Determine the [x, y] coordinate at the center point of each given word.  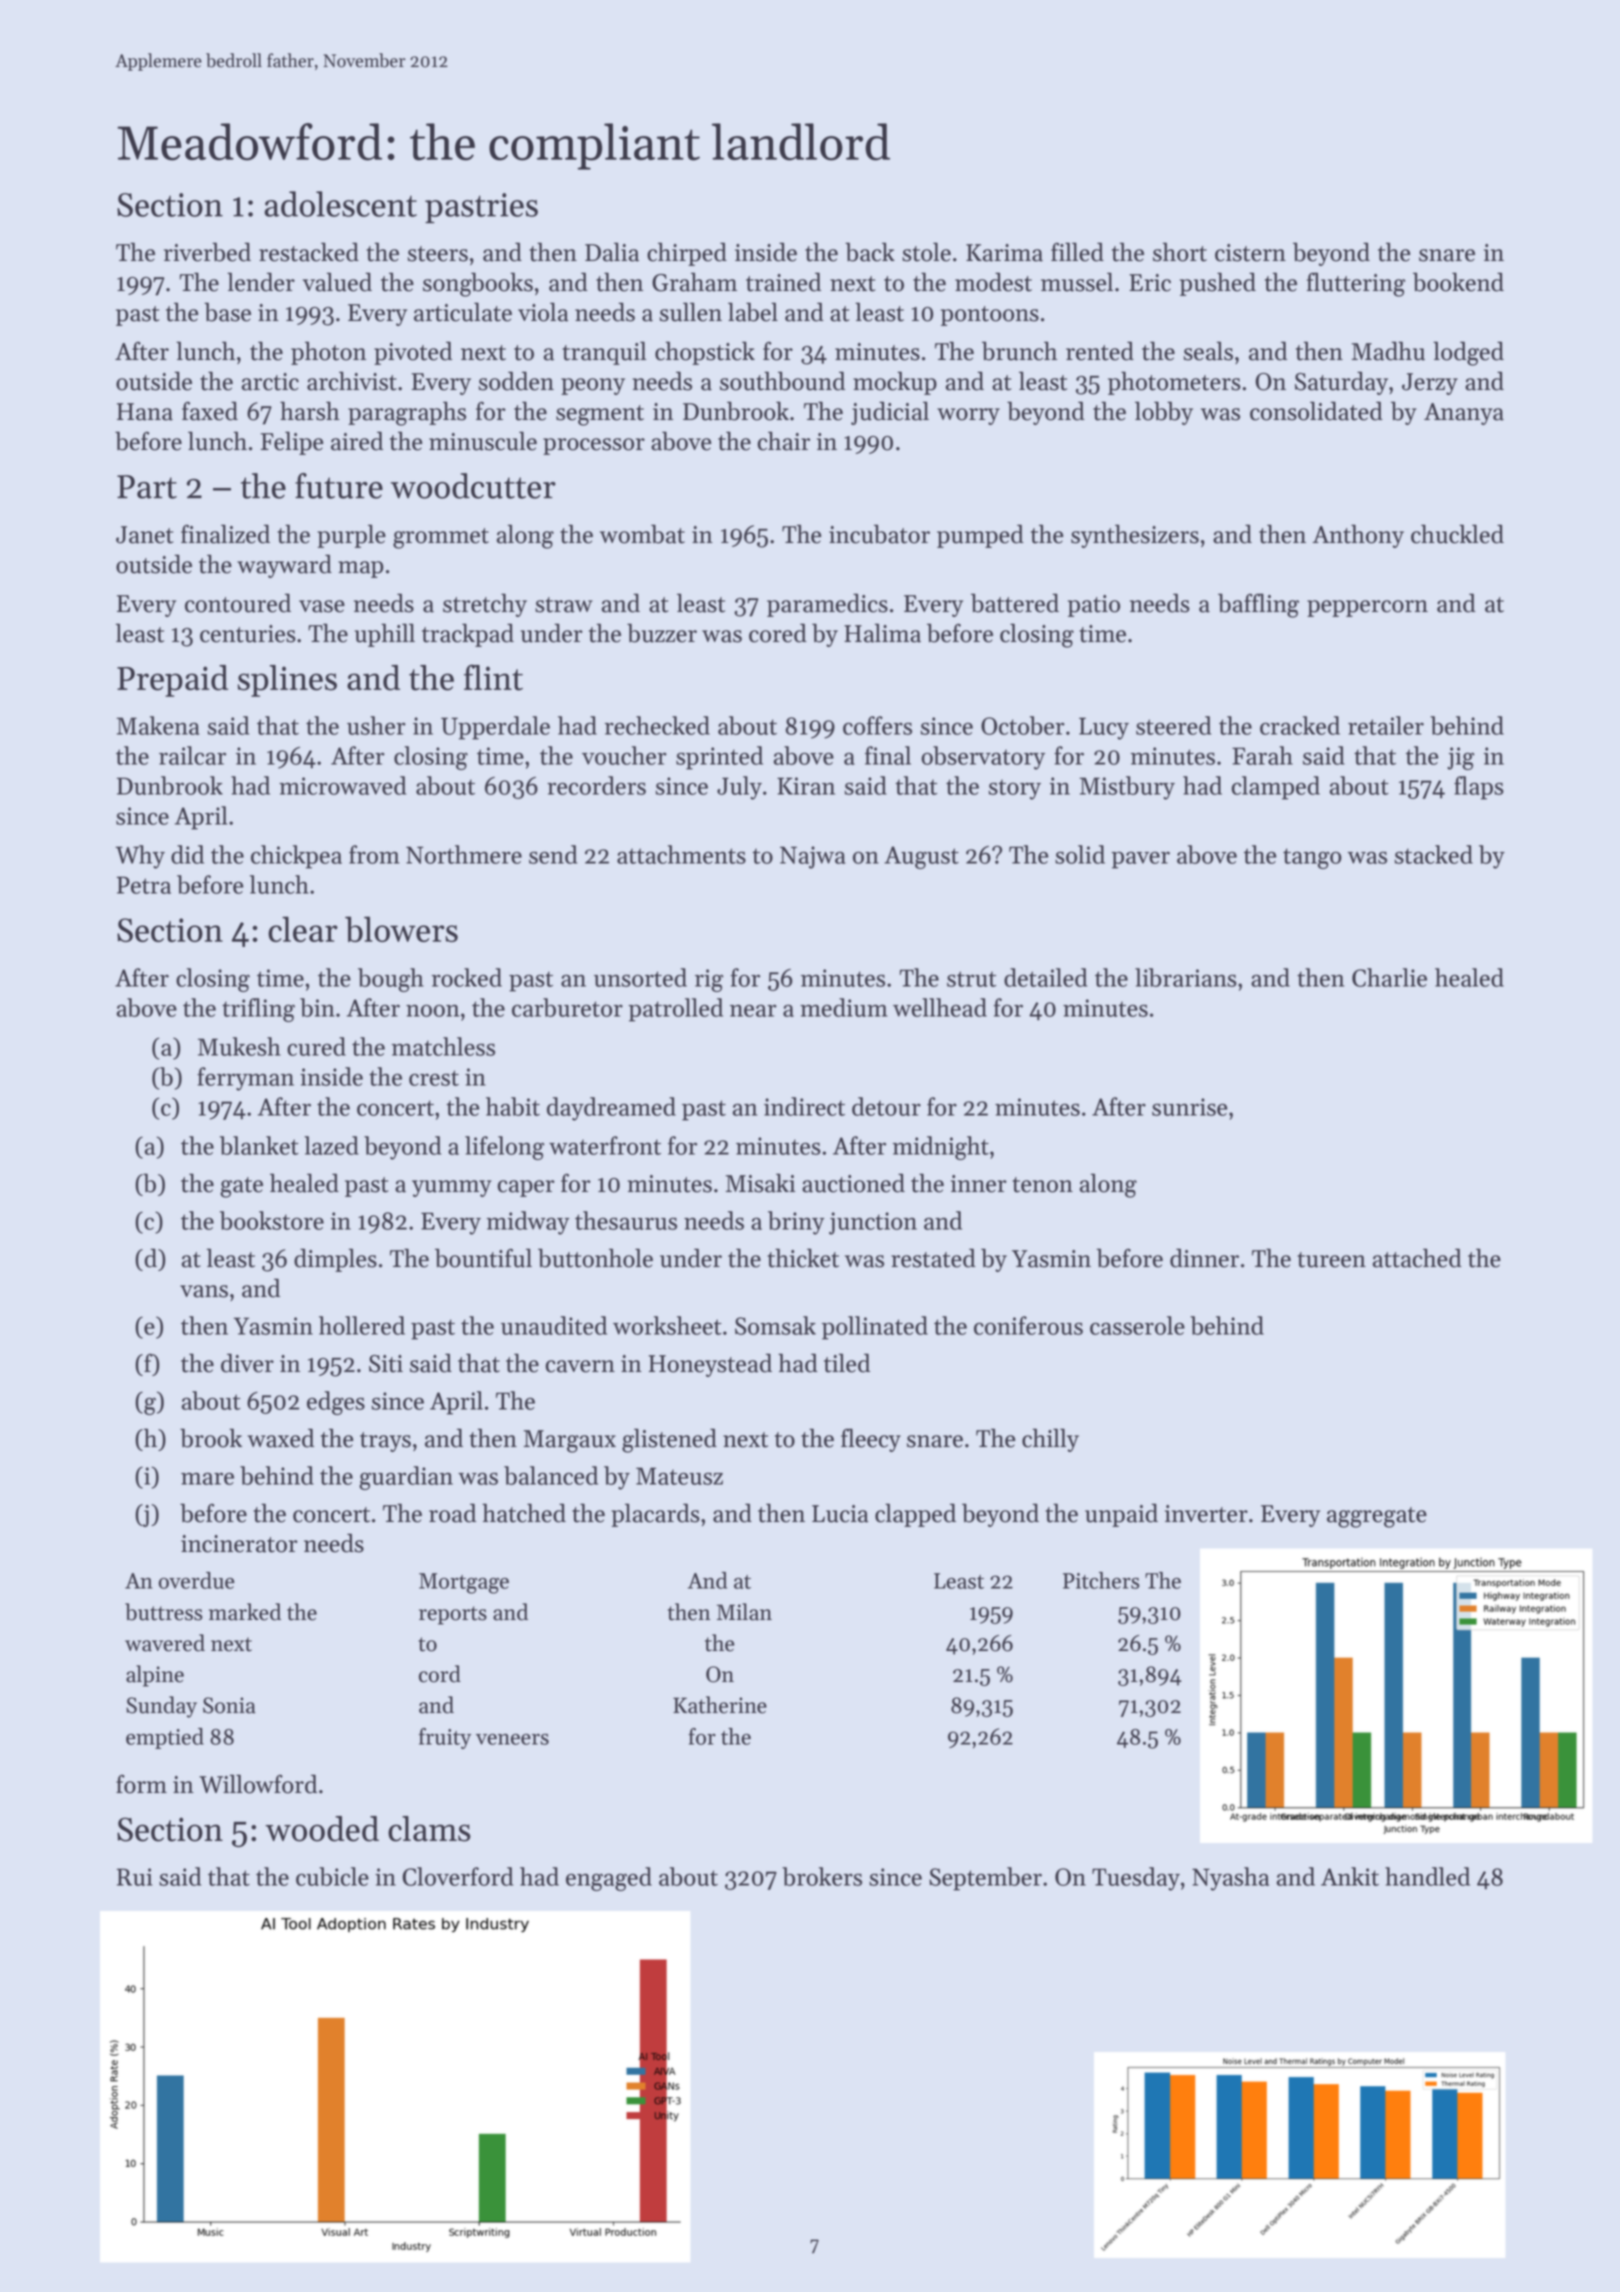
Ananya [1464, 414]
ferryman [245, 1079]
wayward [284, 566]
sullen [690, 312]
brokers [822, 1876]
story [1014, 789]
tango [1312, 858]
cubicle [332, 1876]
